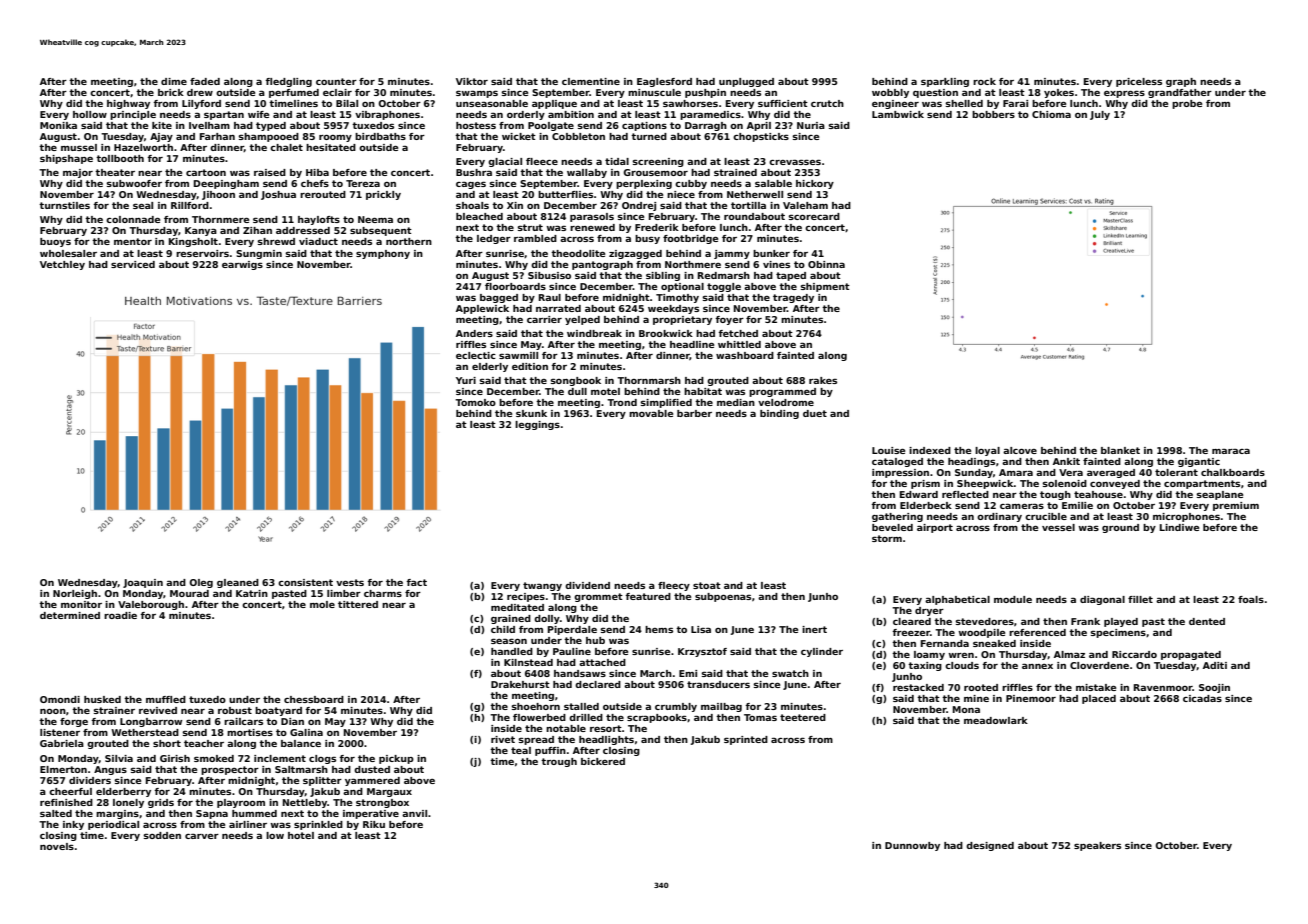 This image has height=924, width=1308. What do you see at coordinates (73, 825) in the image?
I see `inky` at bounding box center [73, 825].
